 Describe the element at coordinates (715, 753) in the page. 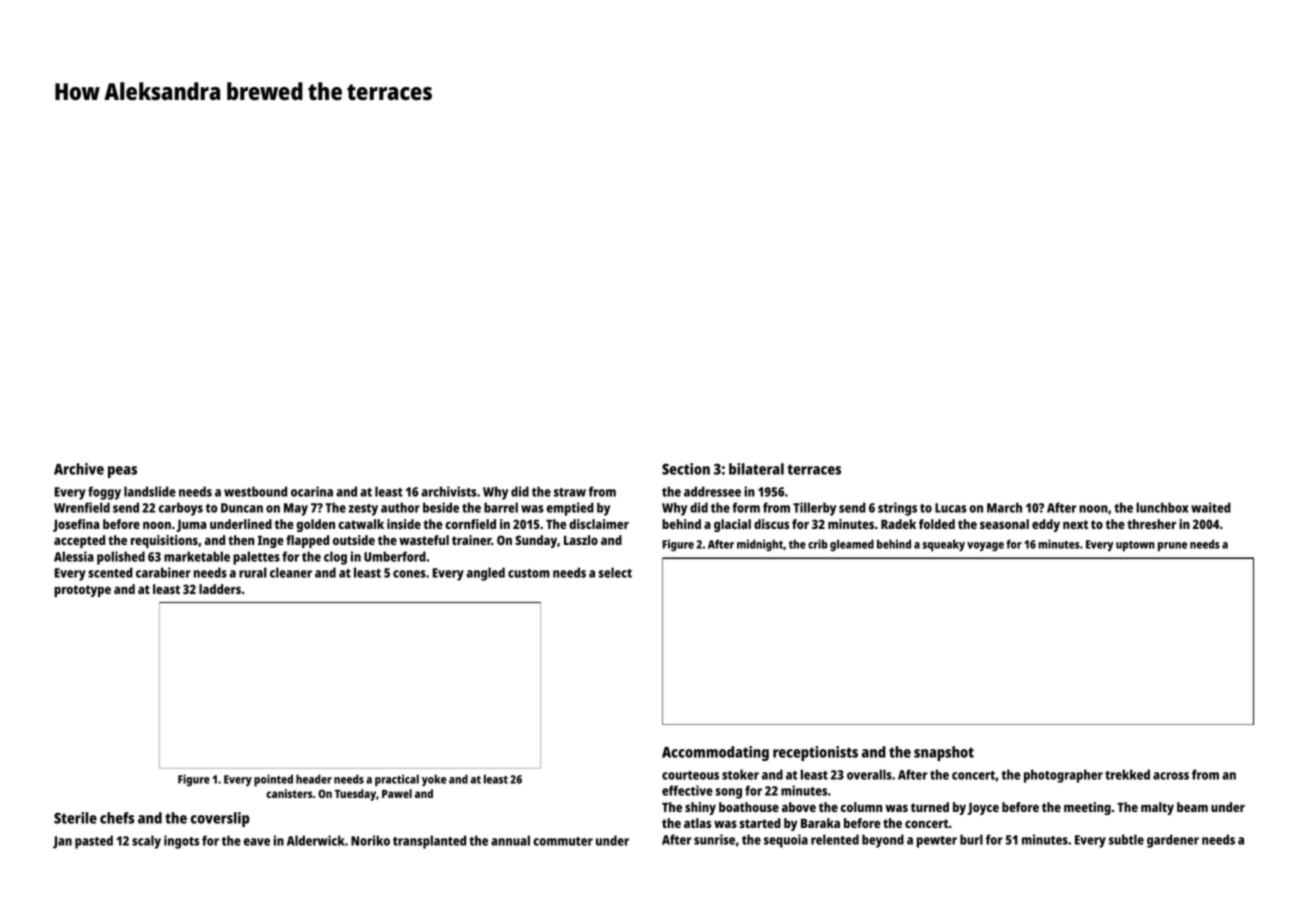

I see `Accommodating` at that location.
